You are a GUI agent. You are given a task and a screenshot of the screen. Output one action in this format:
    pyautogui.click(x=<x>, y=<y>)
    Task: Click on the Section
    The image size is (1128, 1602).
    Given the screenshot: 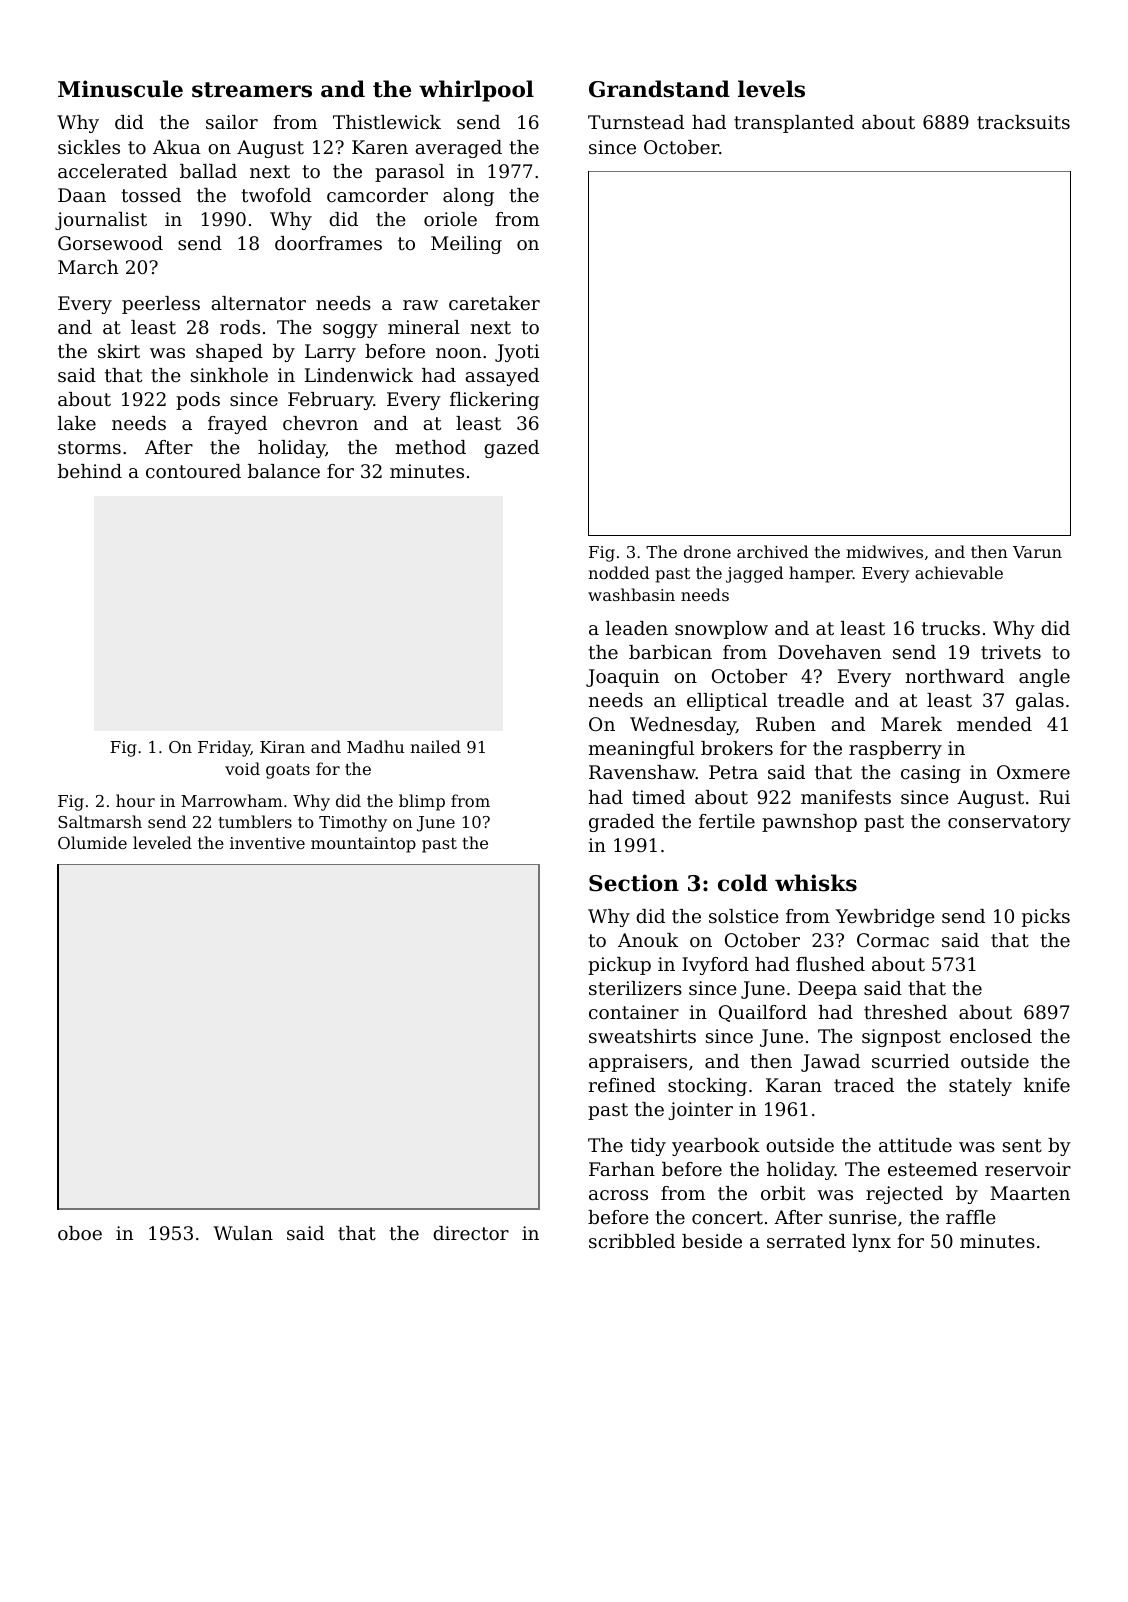 What is the action you would take?
    pyautogui.click(x=634, y=883)
